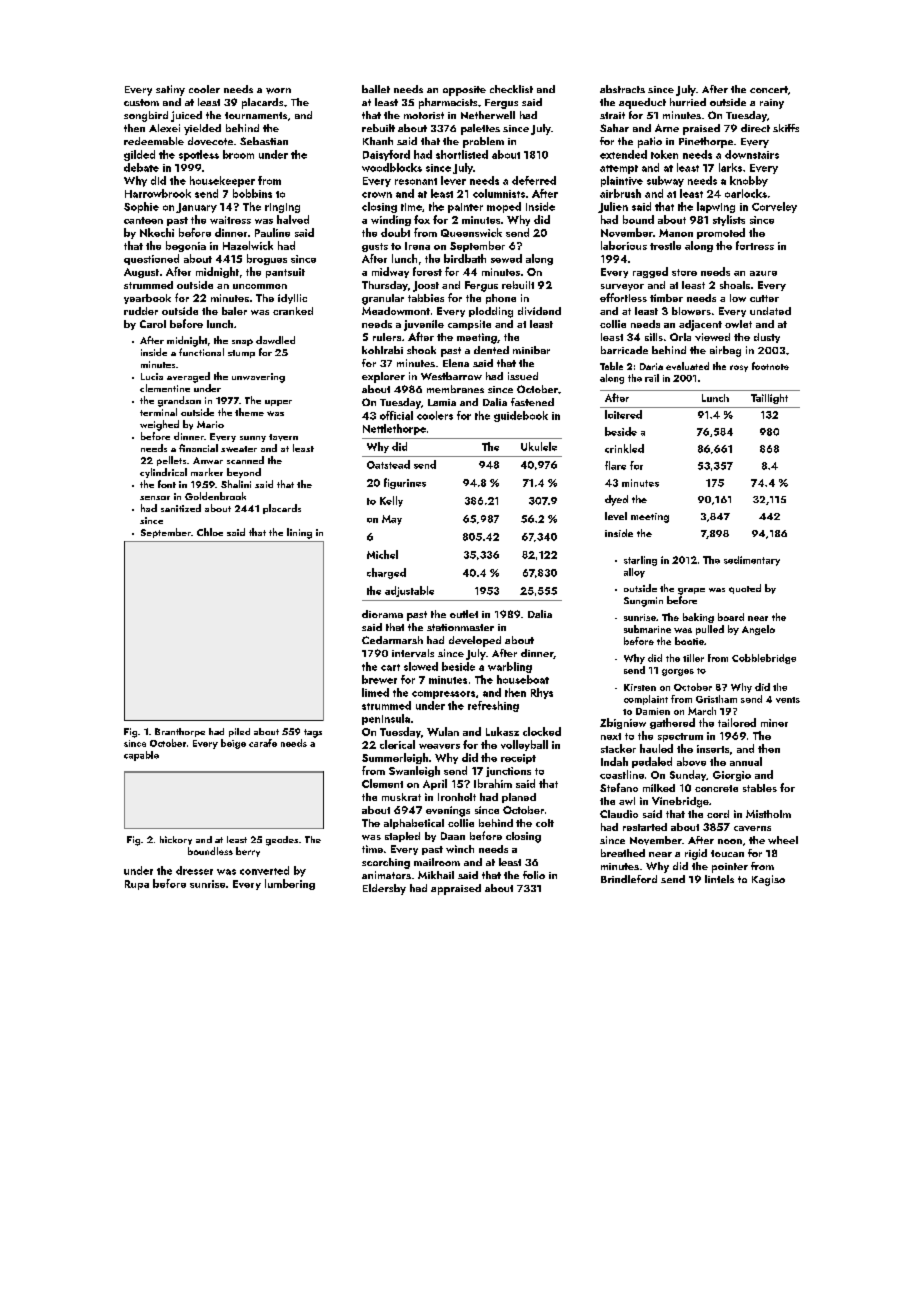 Image resolution: width=924 pixels, height=1308 pixels. I want to click on checklist, so click(511, 89).
